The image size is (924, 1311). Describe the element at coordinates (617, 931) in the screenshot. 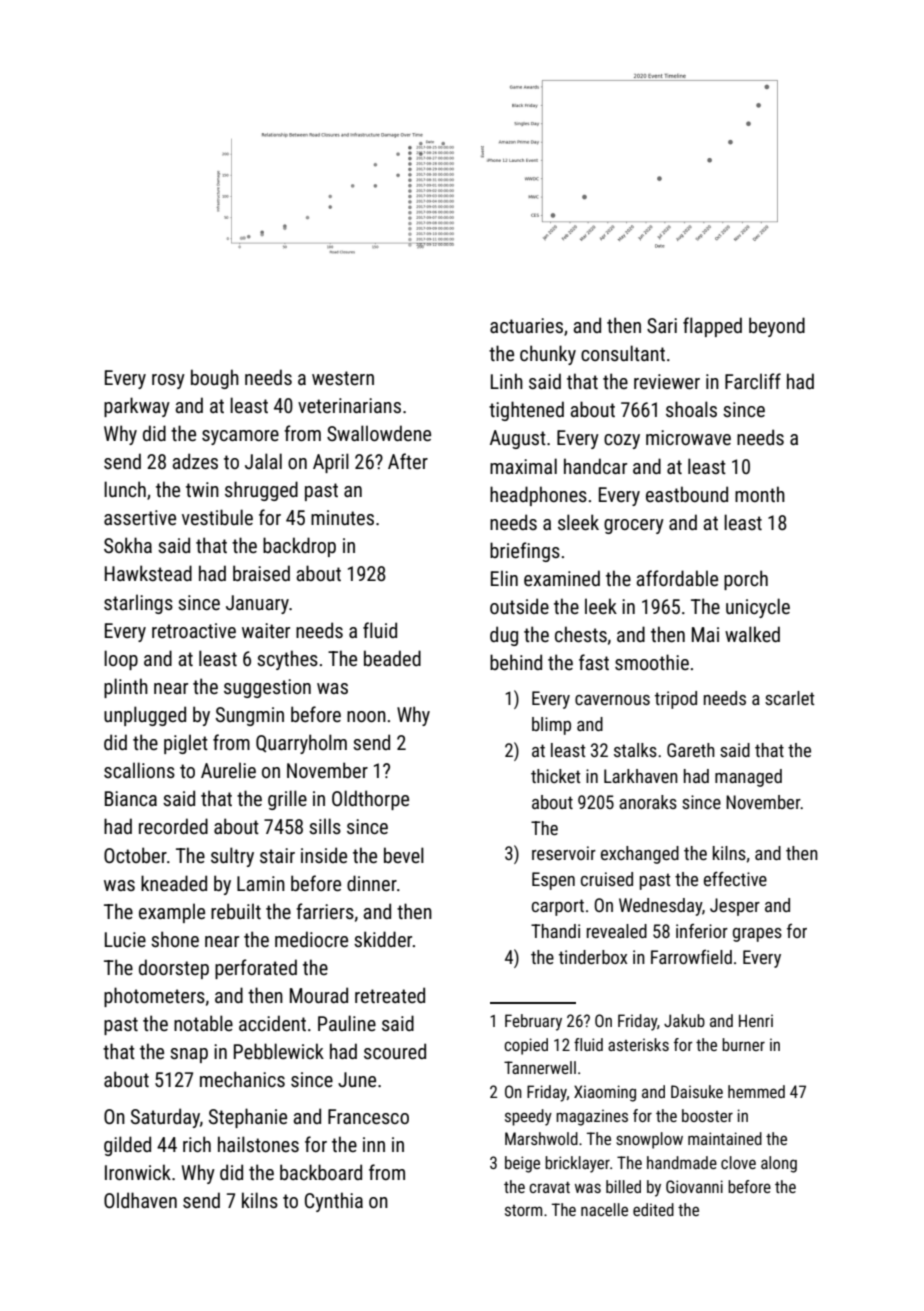

I see `revealed` at that location.
